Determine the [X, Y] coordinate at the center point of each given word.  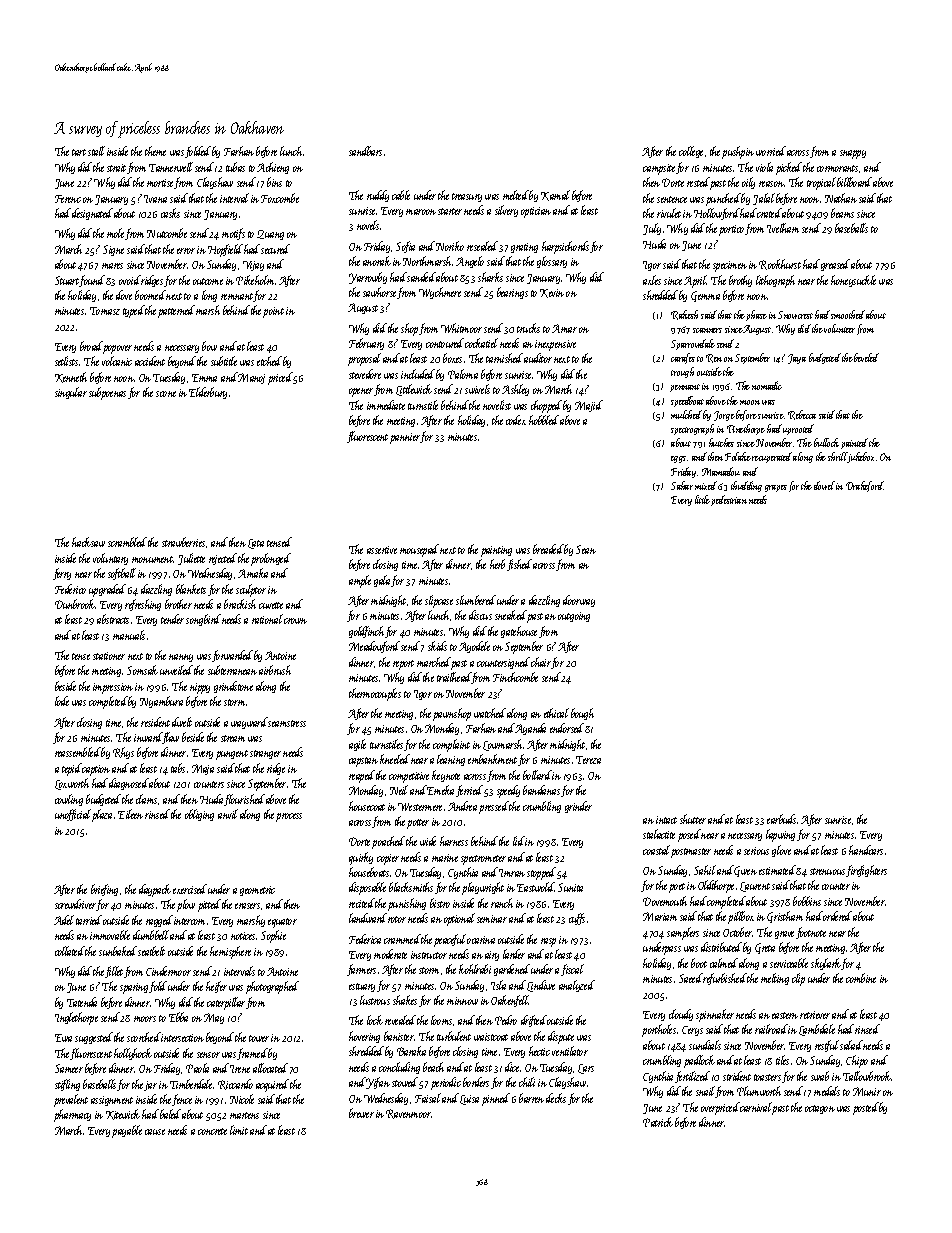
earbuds [781, 819]
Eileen [130, 814]
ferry [62, 574]
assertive [382, 550]
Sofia [405, 247]
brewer [361, 1113]
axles [652, 280]
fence [182, 1100]
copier [388, 859]
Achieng [273, 168]
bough [582, 714]
